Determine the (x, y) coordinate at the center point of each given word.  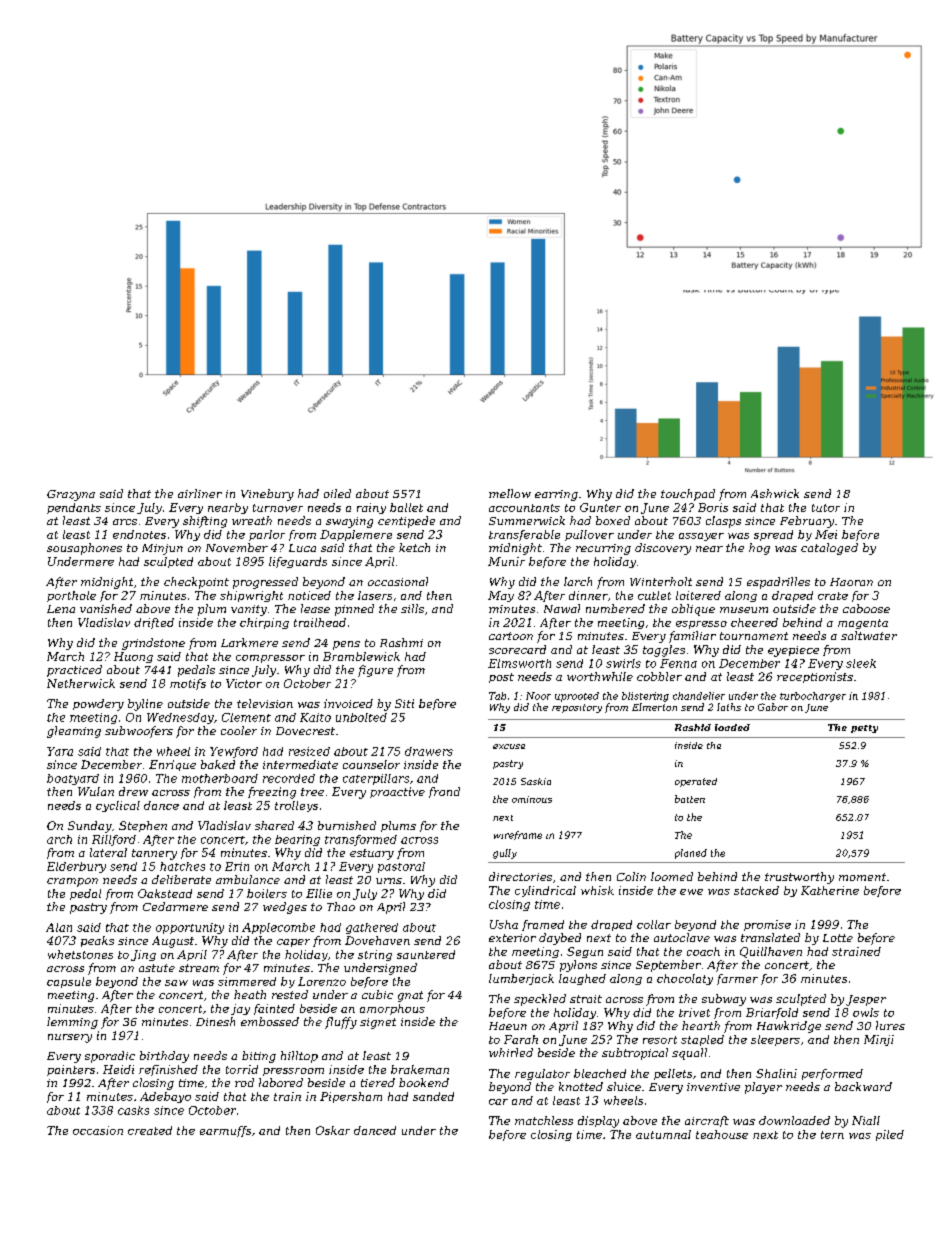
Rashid (693, 727)
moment (862, 877)
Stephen (143, 826)
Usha (504, 924)
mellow (510, 493)
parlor (267, 535)
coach (703, 951)
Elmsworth (519, 663)
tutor (826, 508)
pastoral (401, 867)
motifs (188, 684)
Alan (59, 927)
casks (133, 1110)
